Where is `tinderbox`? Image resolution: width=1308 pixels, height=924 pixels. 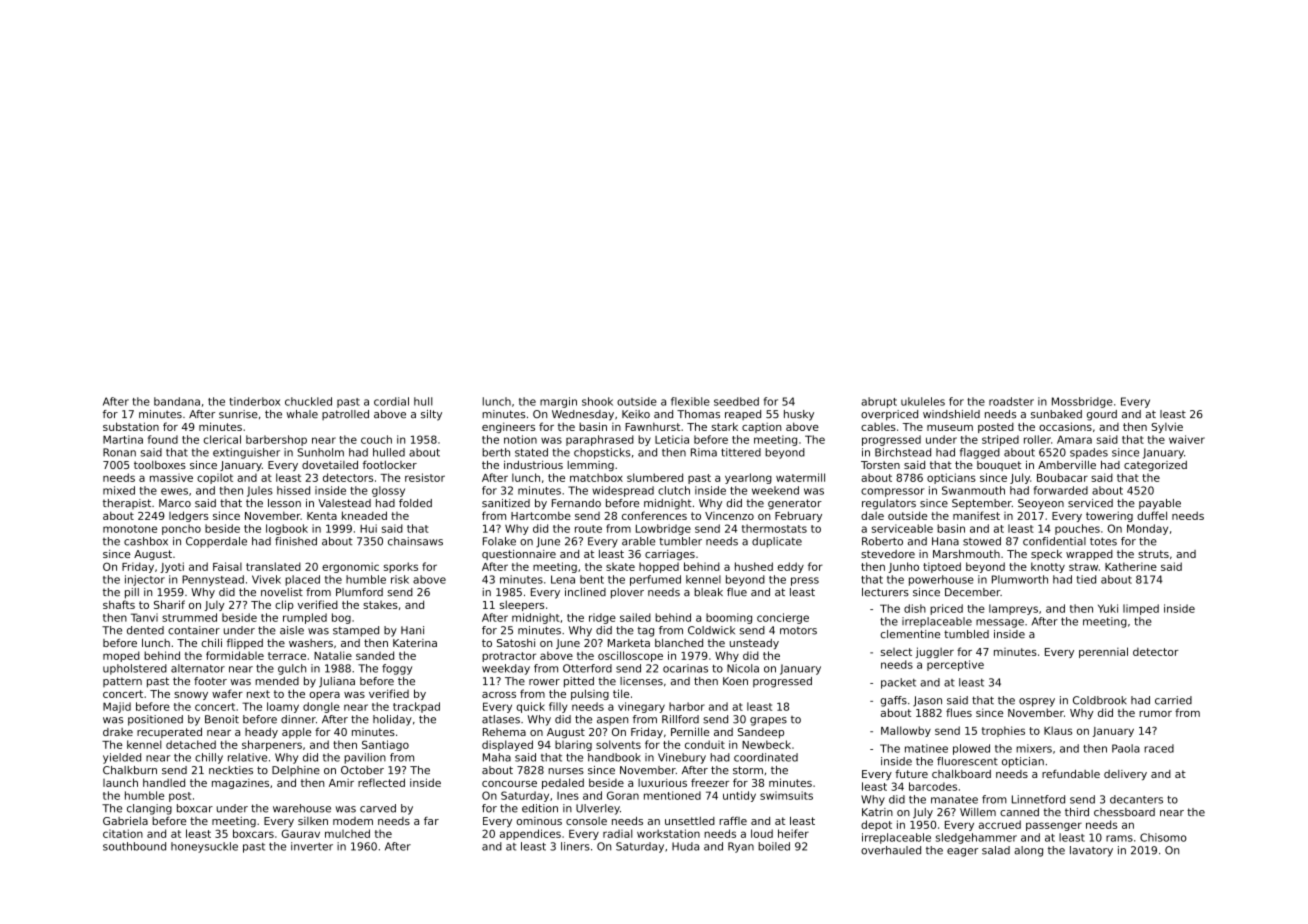
tinderbox is located at coordinates (254, 401).
